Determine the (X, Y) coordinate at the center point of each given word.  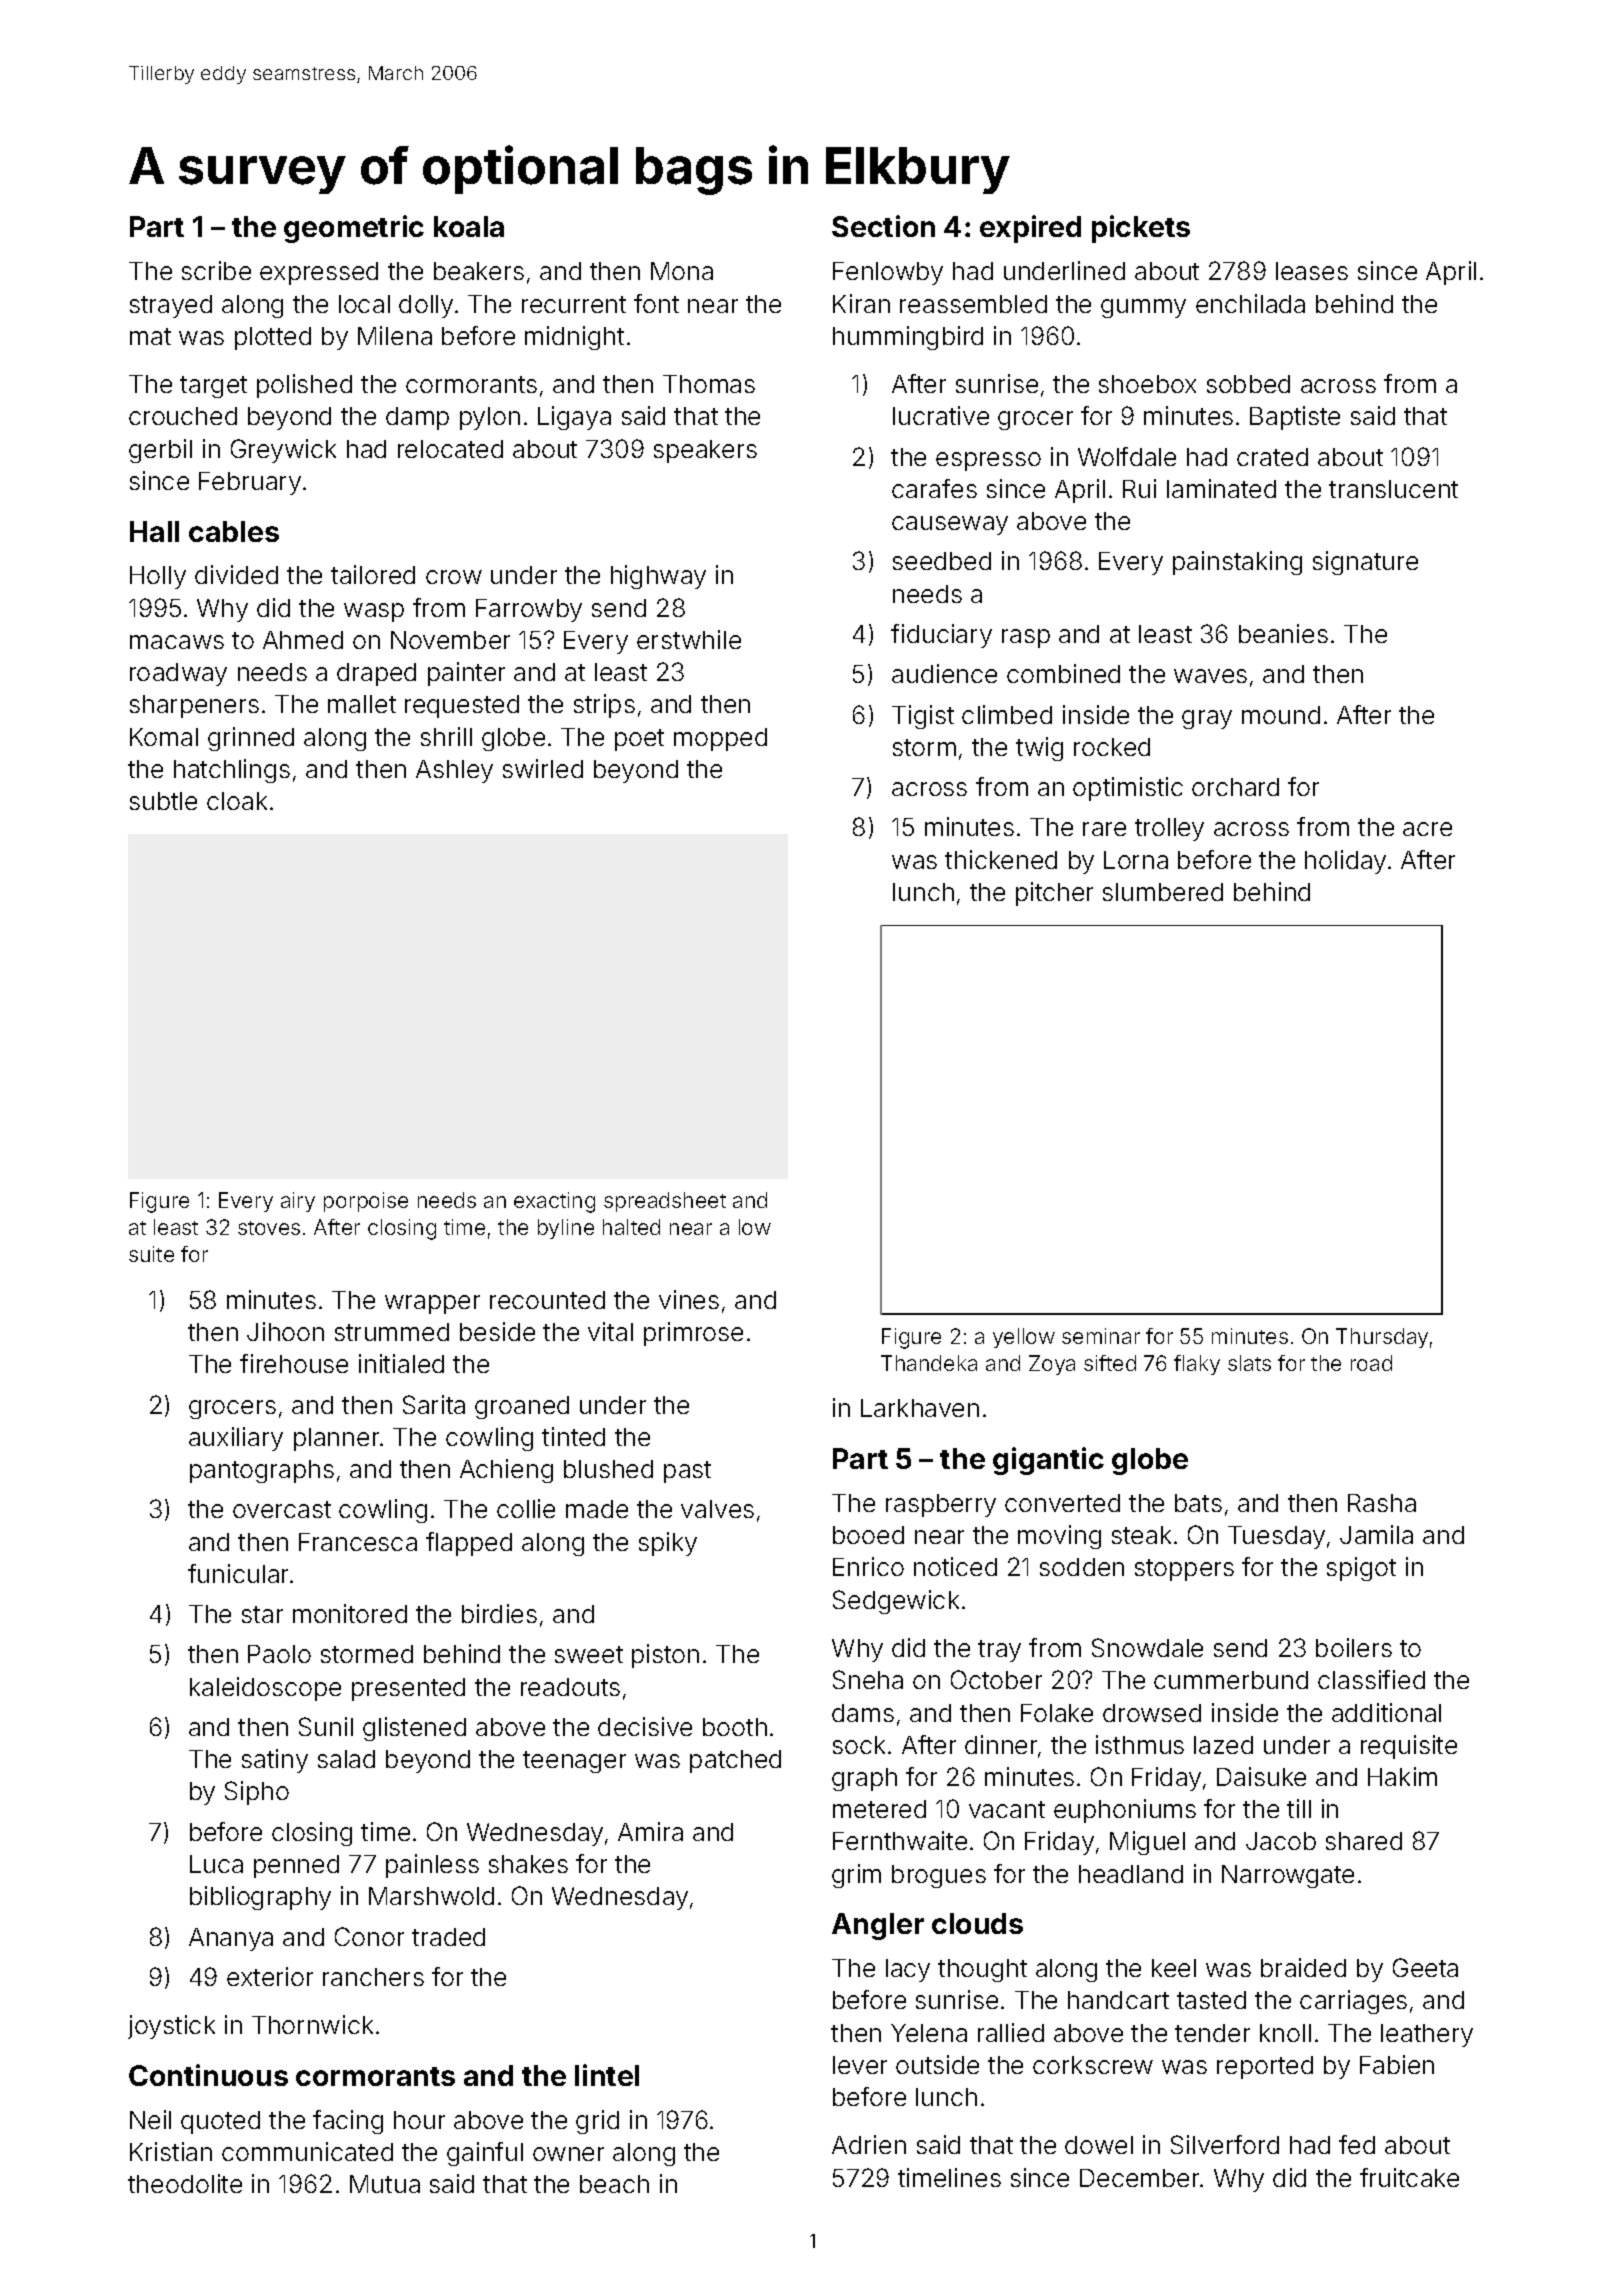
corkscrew (1093, 2065)
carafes (934, 488)
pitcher (1054, 894)
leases (1312, 271)
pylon (490, 418)
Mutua (385, 2184)
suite (151, 1254)
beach (614, 2184)
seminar (1101, 1336)
